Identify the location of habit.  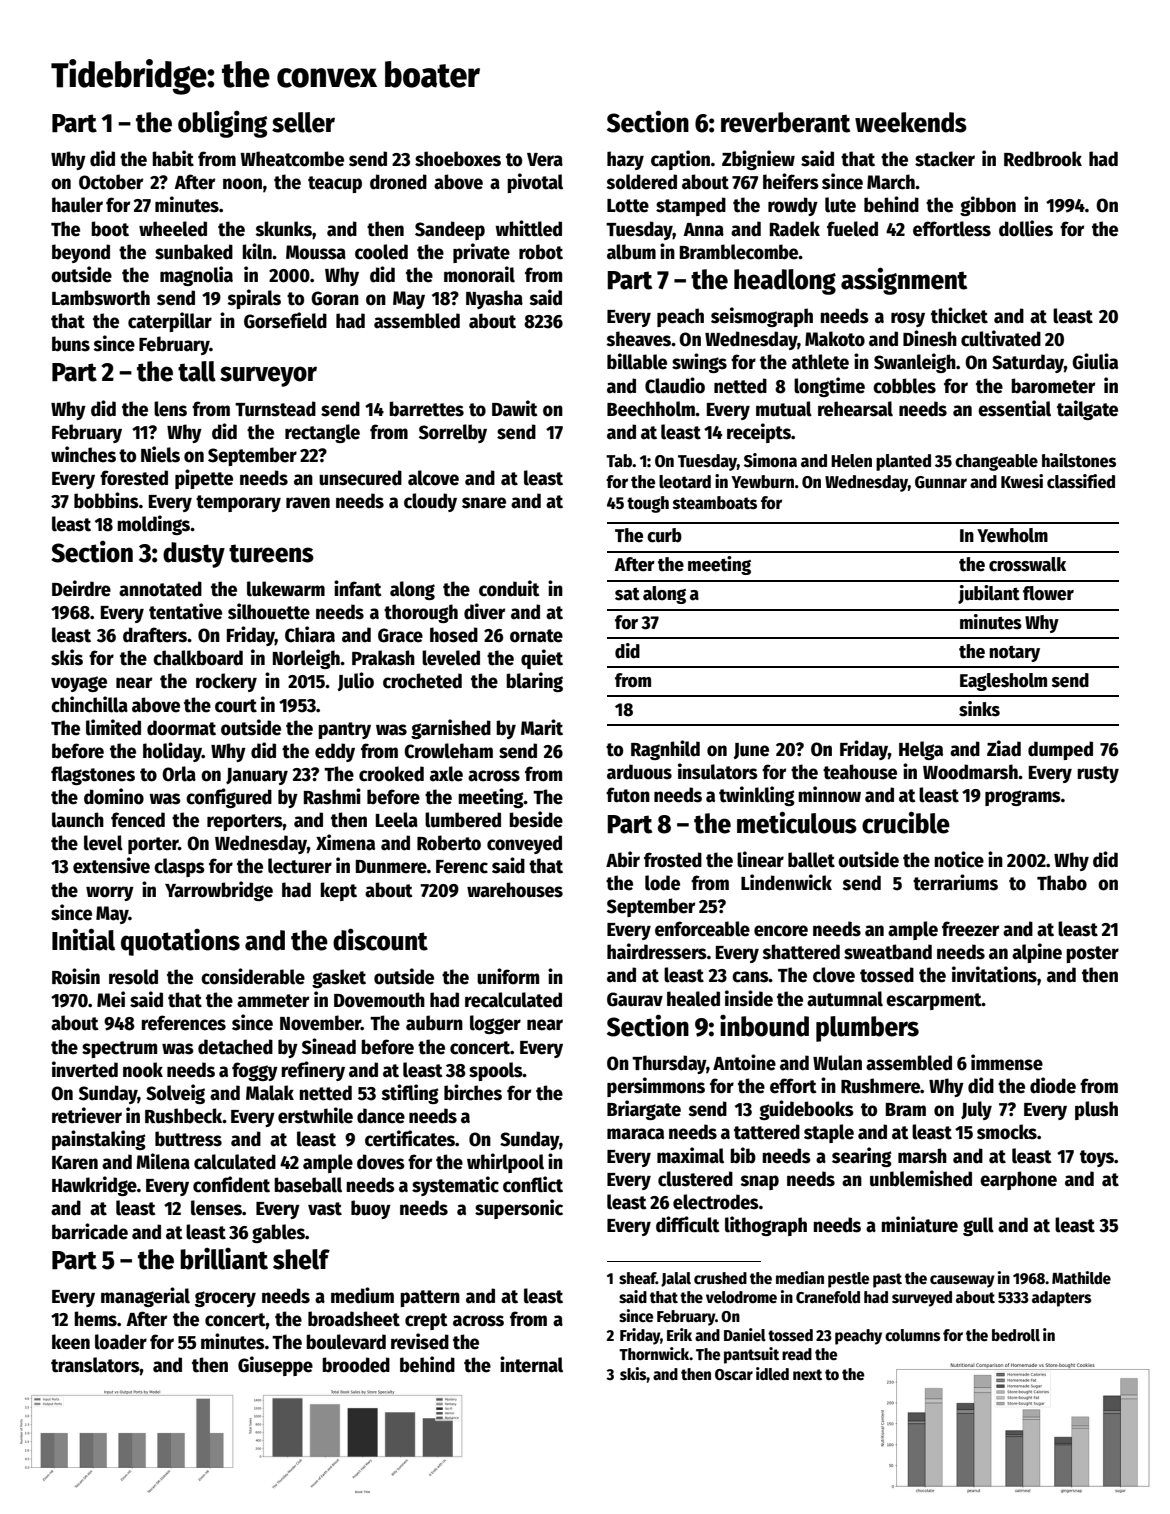
(173, 158).
